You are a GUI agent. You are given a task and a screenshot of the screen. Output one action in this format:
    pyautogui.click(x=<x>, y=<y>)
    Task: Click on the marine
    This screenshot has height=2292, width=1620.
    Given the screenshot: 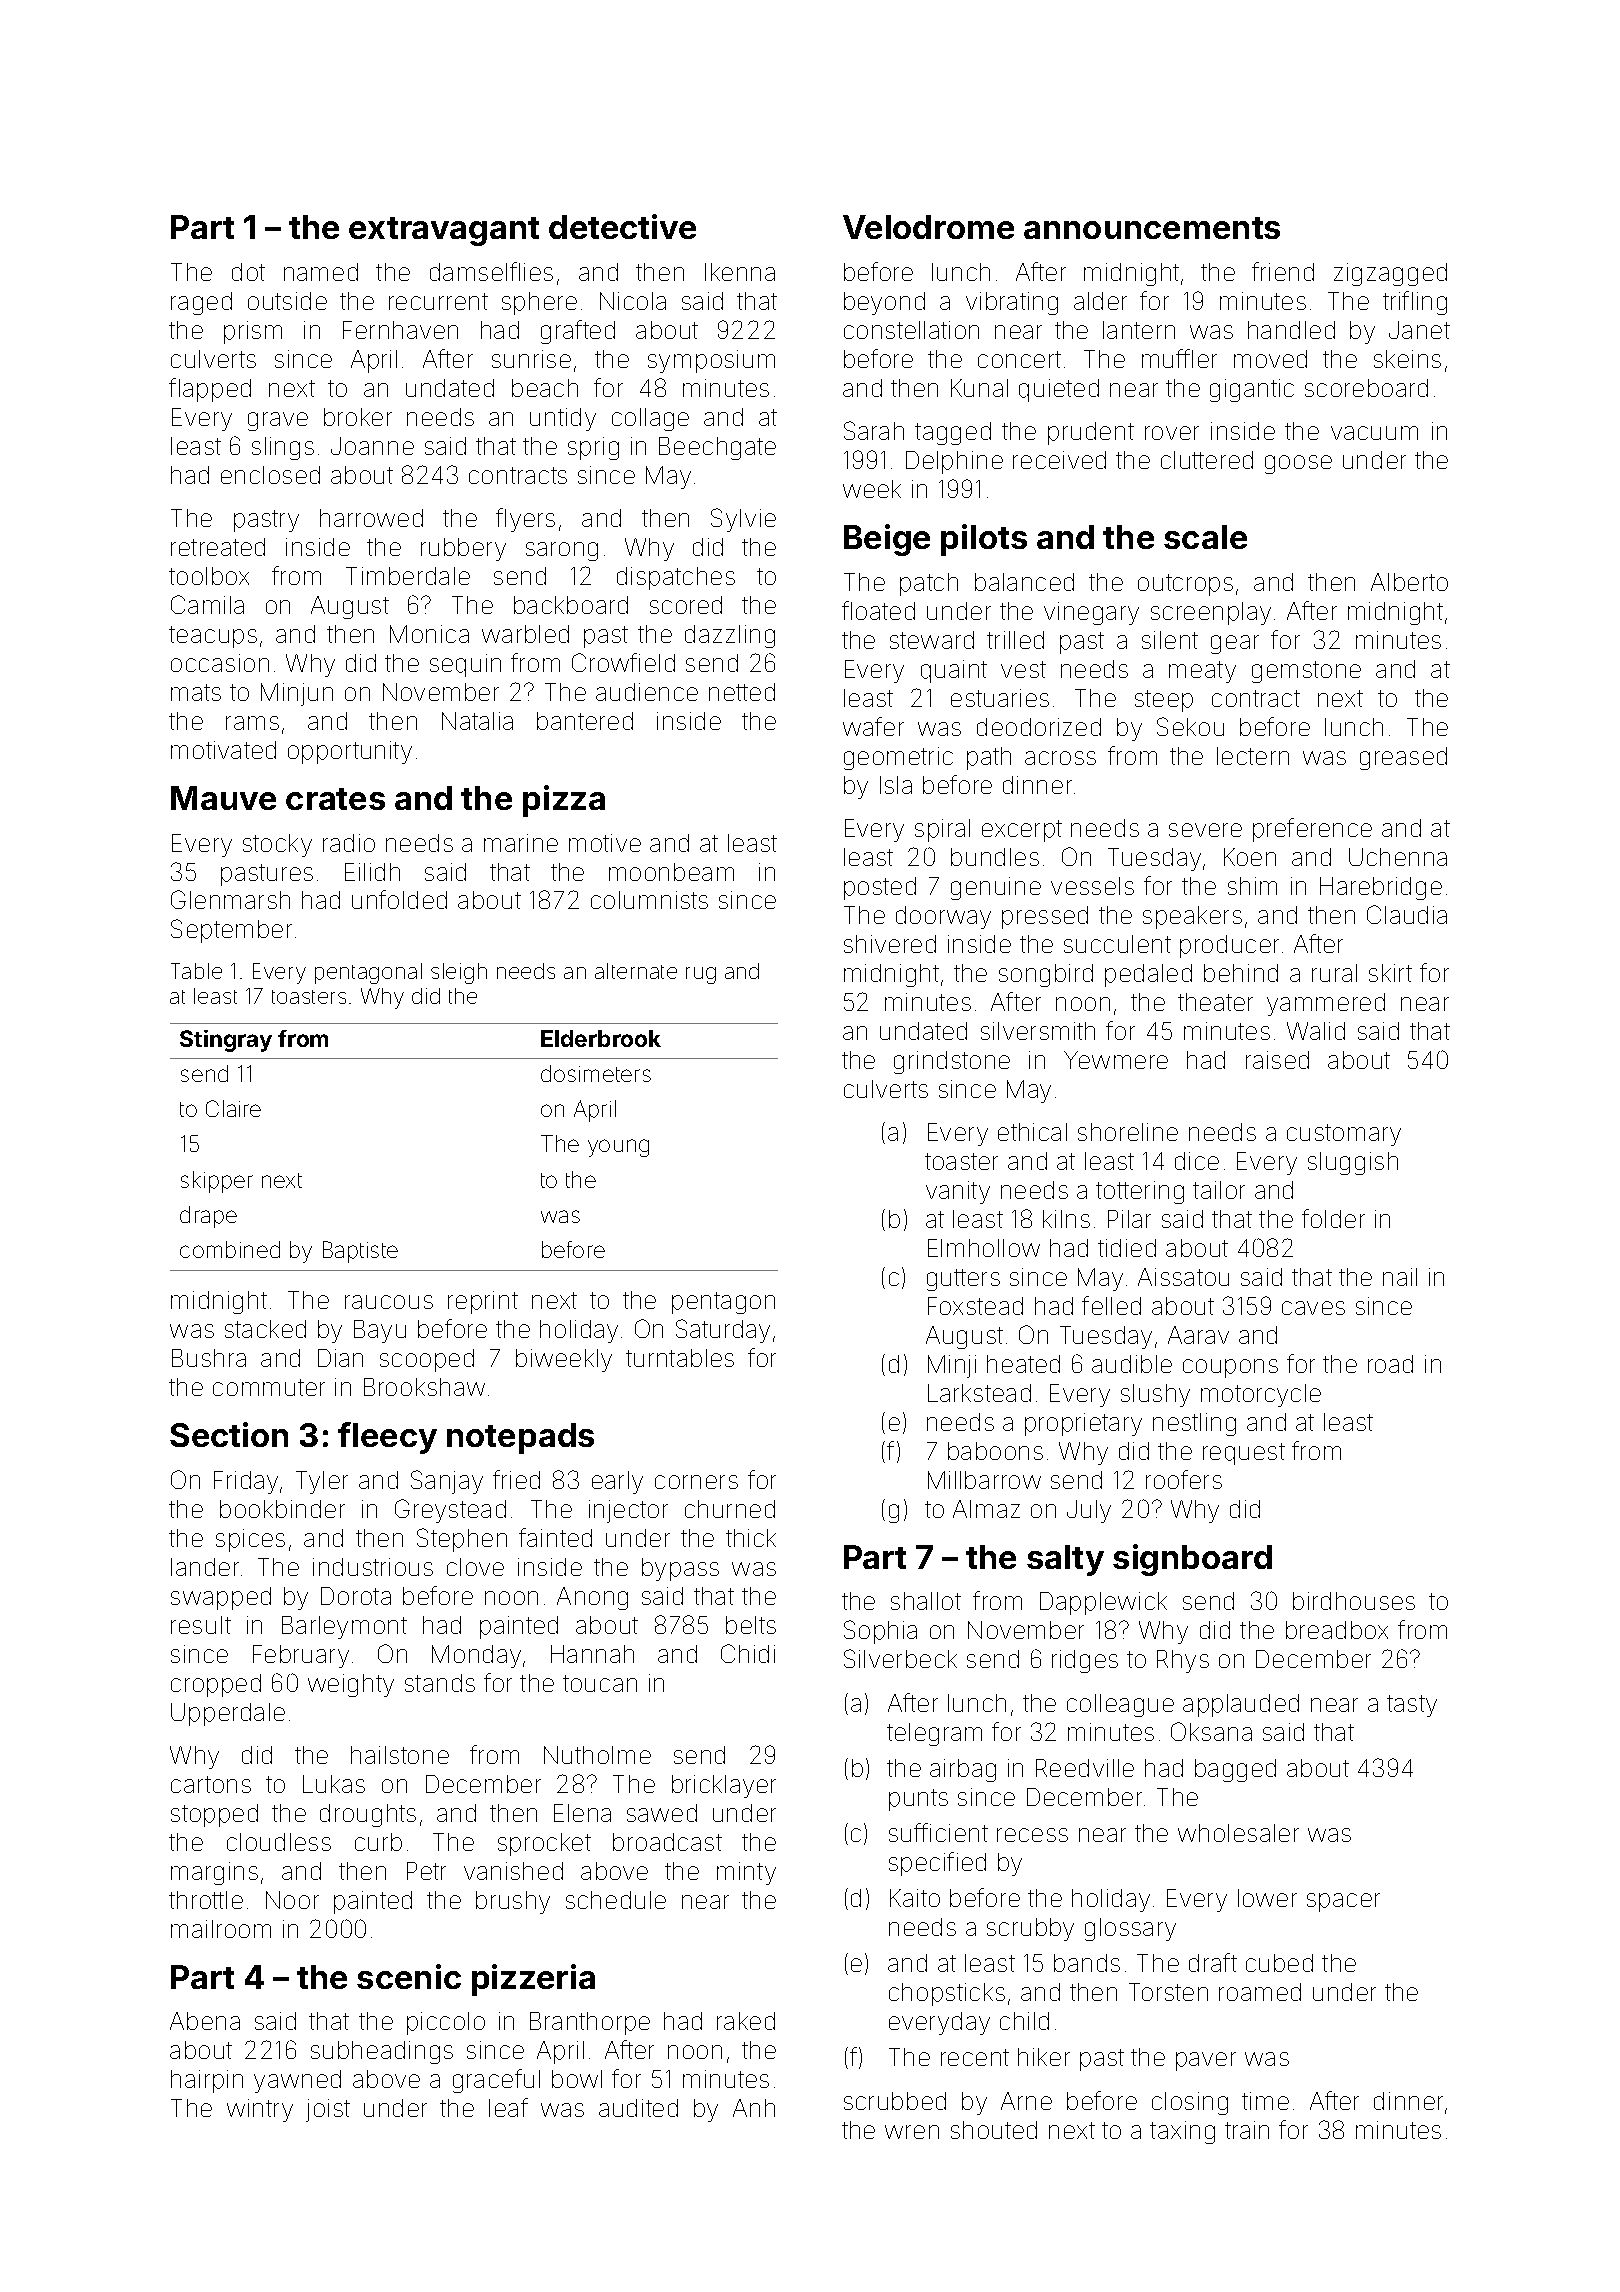 What is the action you would take?
    pyautogui.click(x=521, y=843)
